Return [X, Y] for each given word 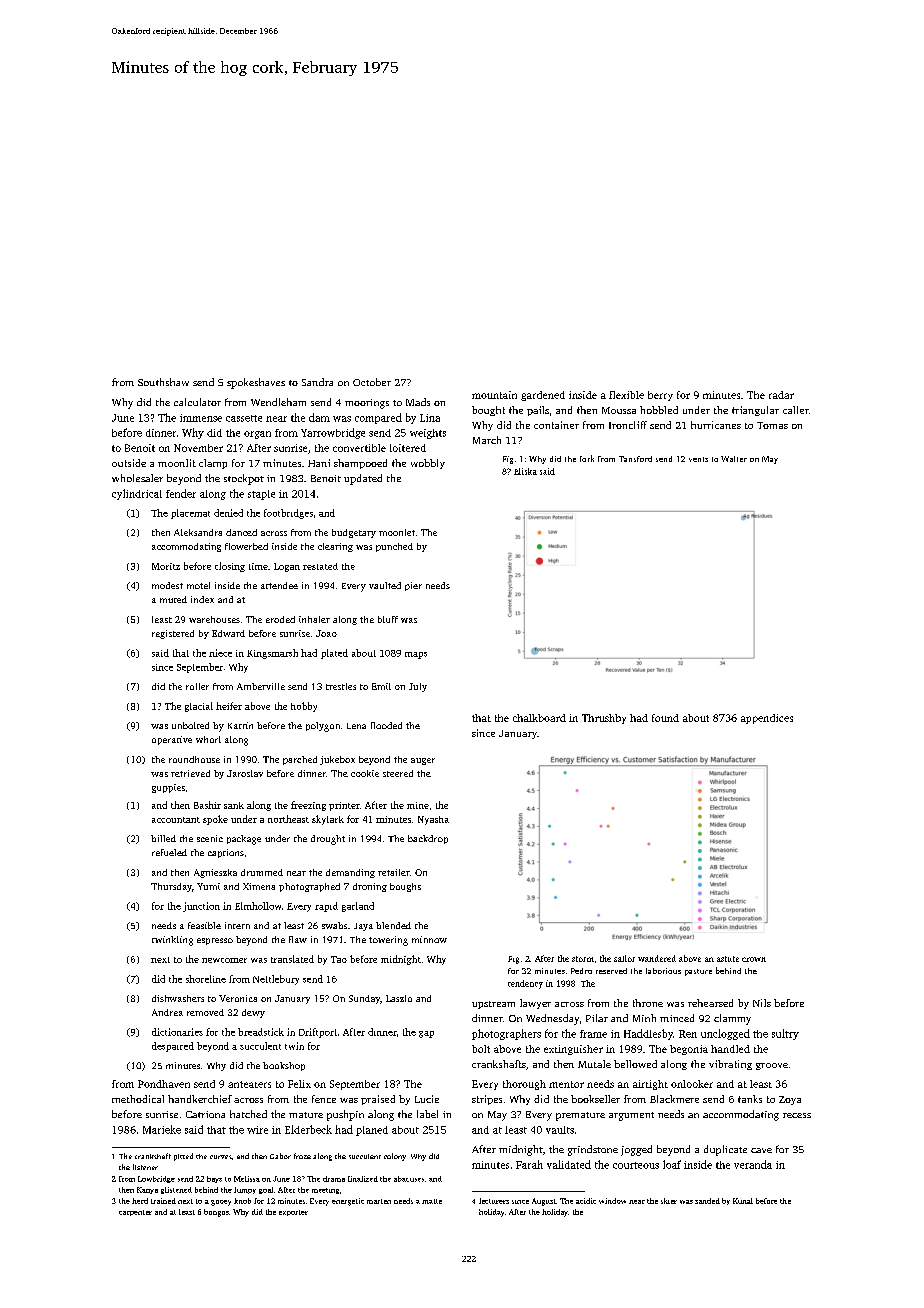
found [665, 718]
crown [754, 959]
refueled [169, 852]
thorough [524, 1085]
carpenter [135, 1213]
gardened [543, 396]
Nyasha [433, 820]
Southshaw [163, 382]
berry [660, 396]
